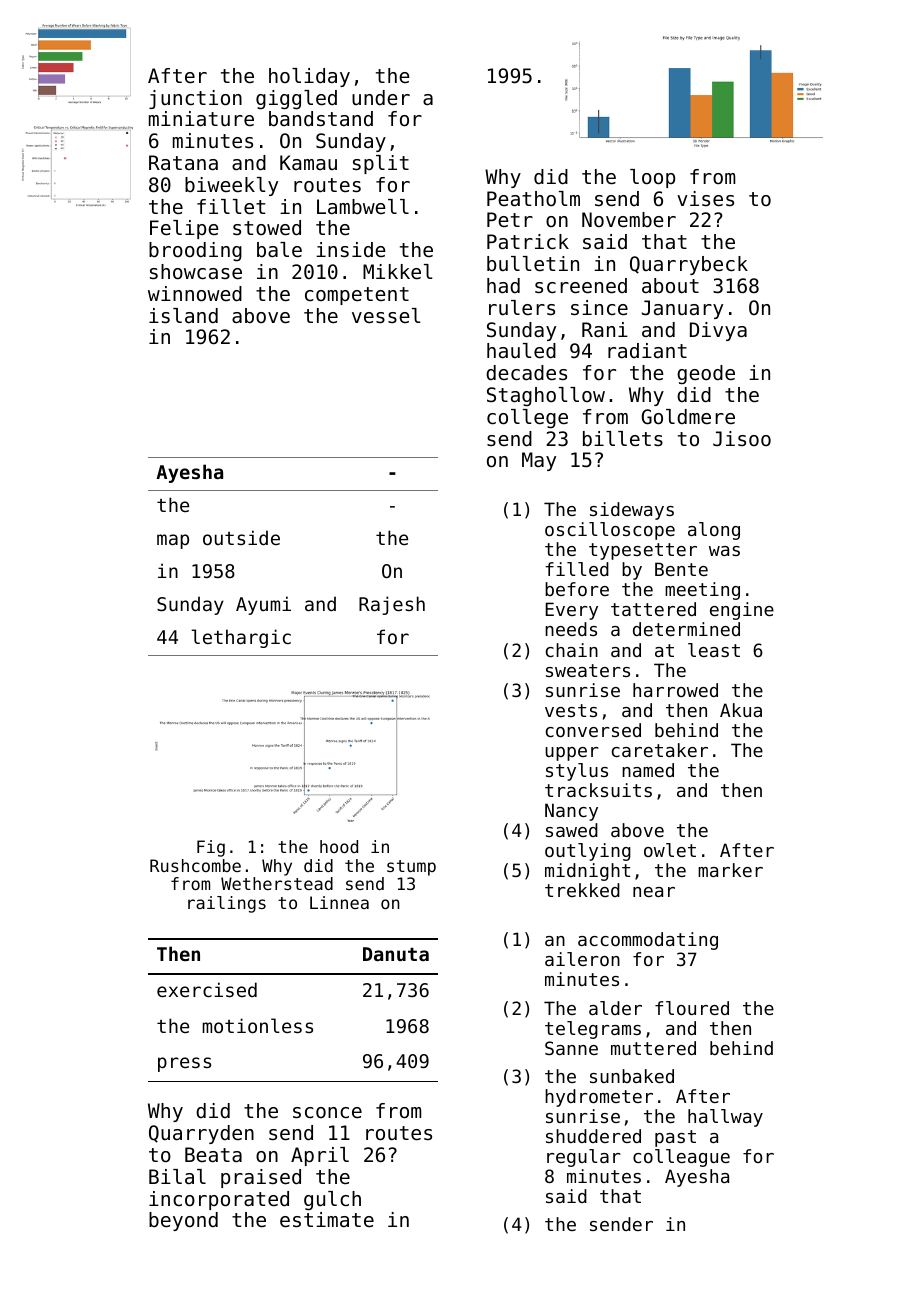 This page has width=924, height=1311. I want to click on Wetherstead, so click(277, 883).
